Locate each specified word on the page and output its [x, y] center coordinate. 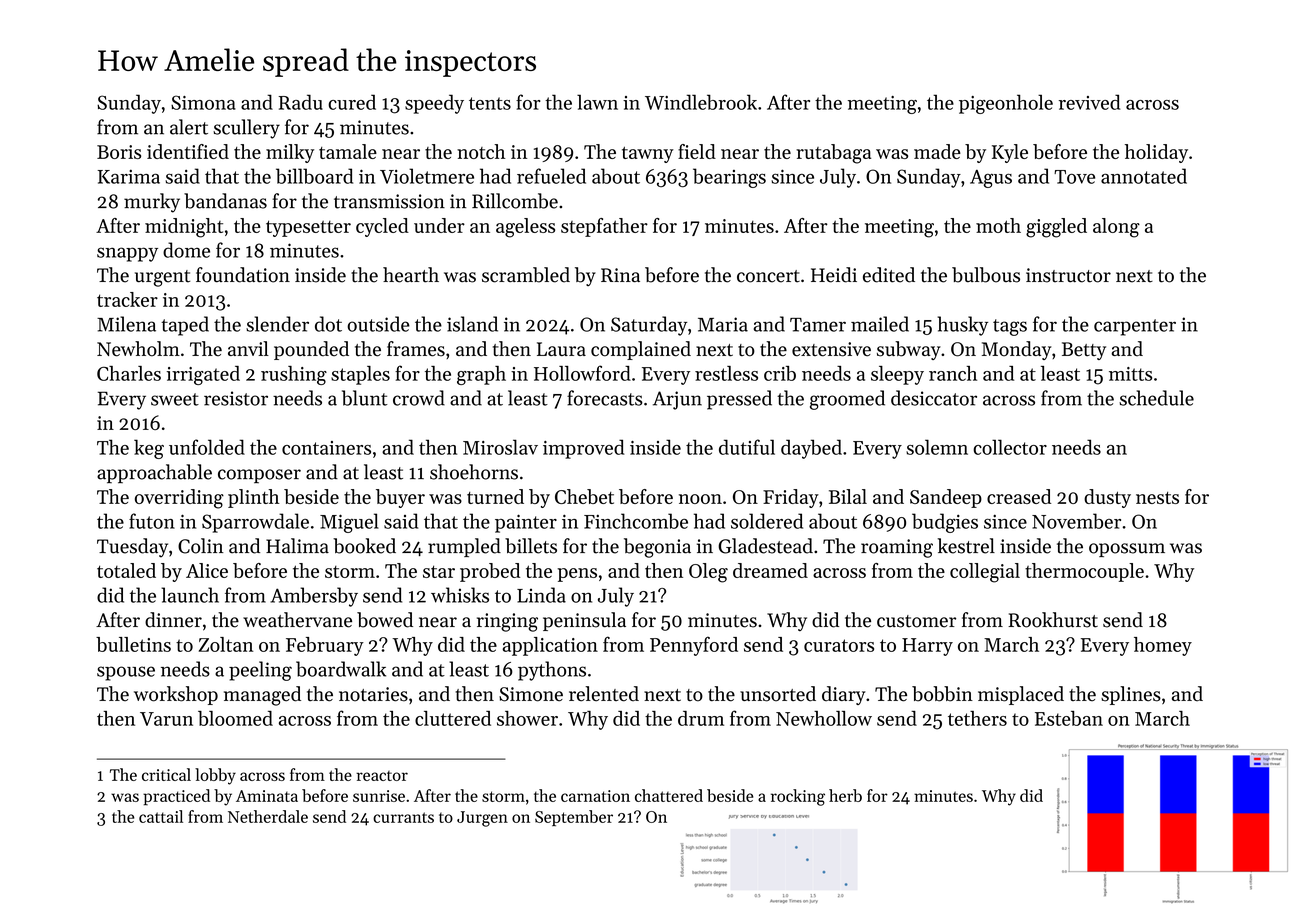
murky [152, 203]
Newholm [138, 349]
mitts [1130, 374]
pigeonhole [1006, 104]
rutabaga [833, 154]
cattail [161, 816]
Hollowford [582, 373]
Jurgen [482, 819]
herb [845, 795]
